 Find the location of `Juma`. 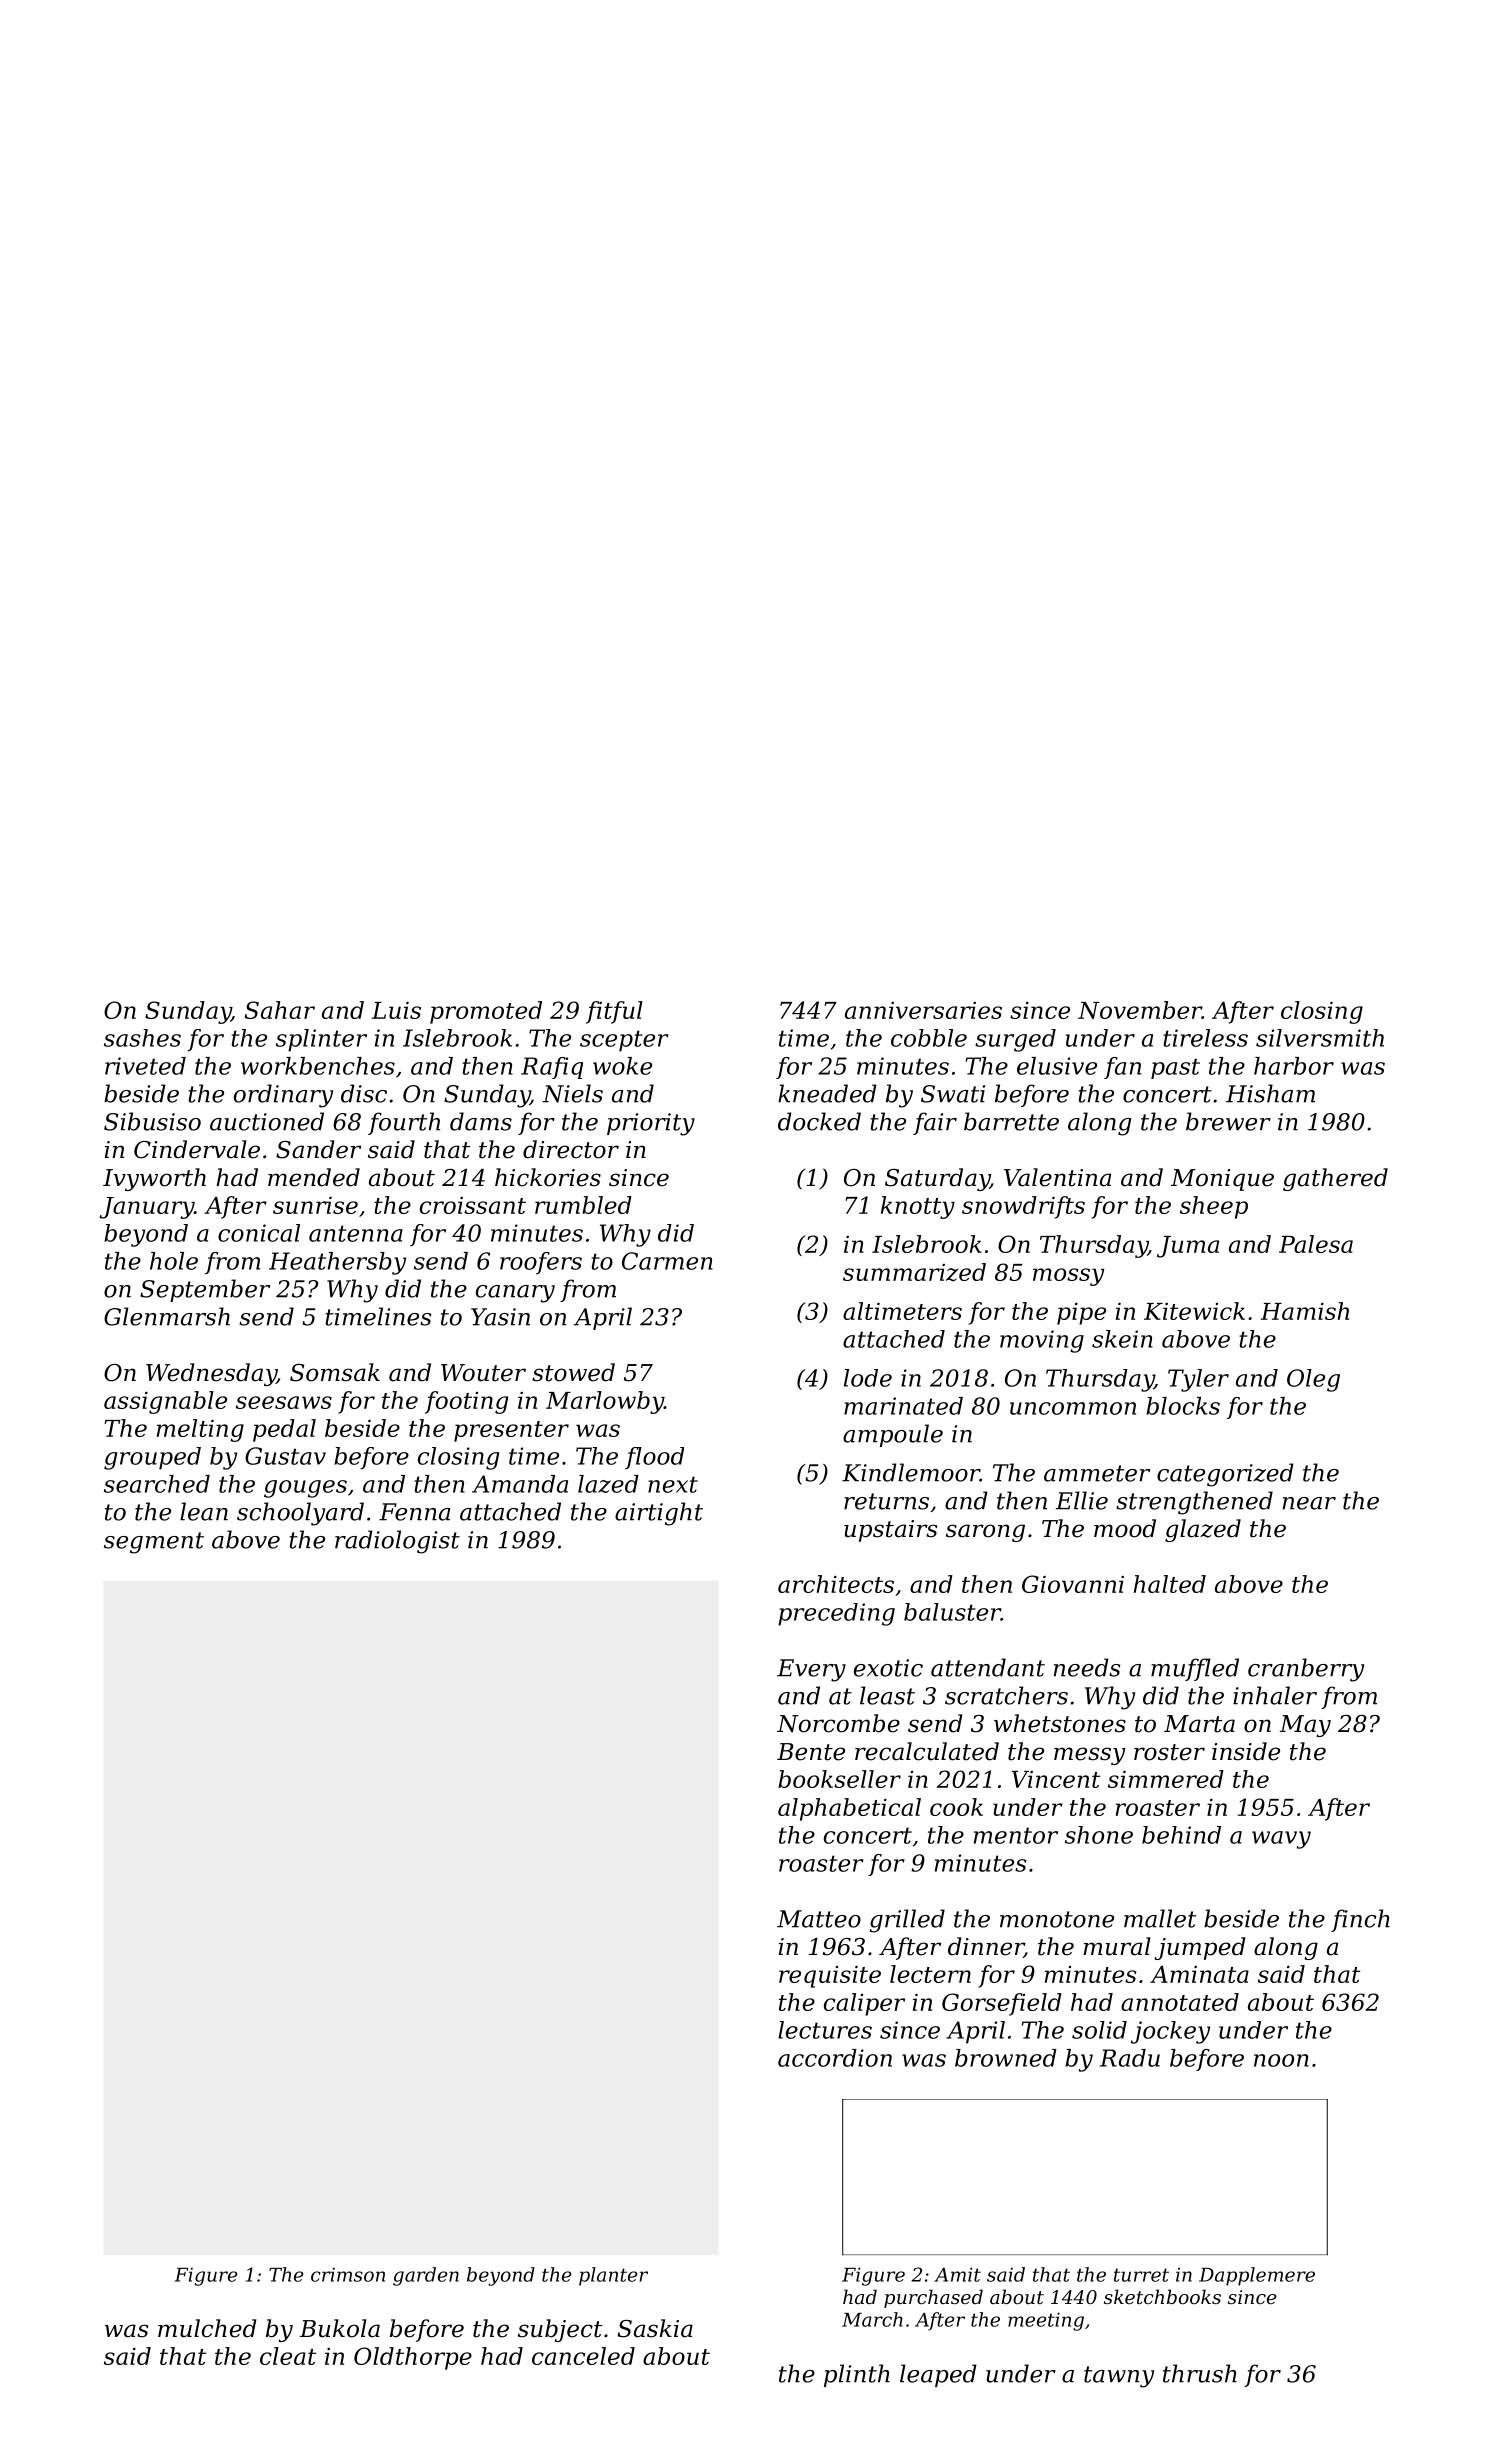

Juma is located at coordinates (1188, 1247).
